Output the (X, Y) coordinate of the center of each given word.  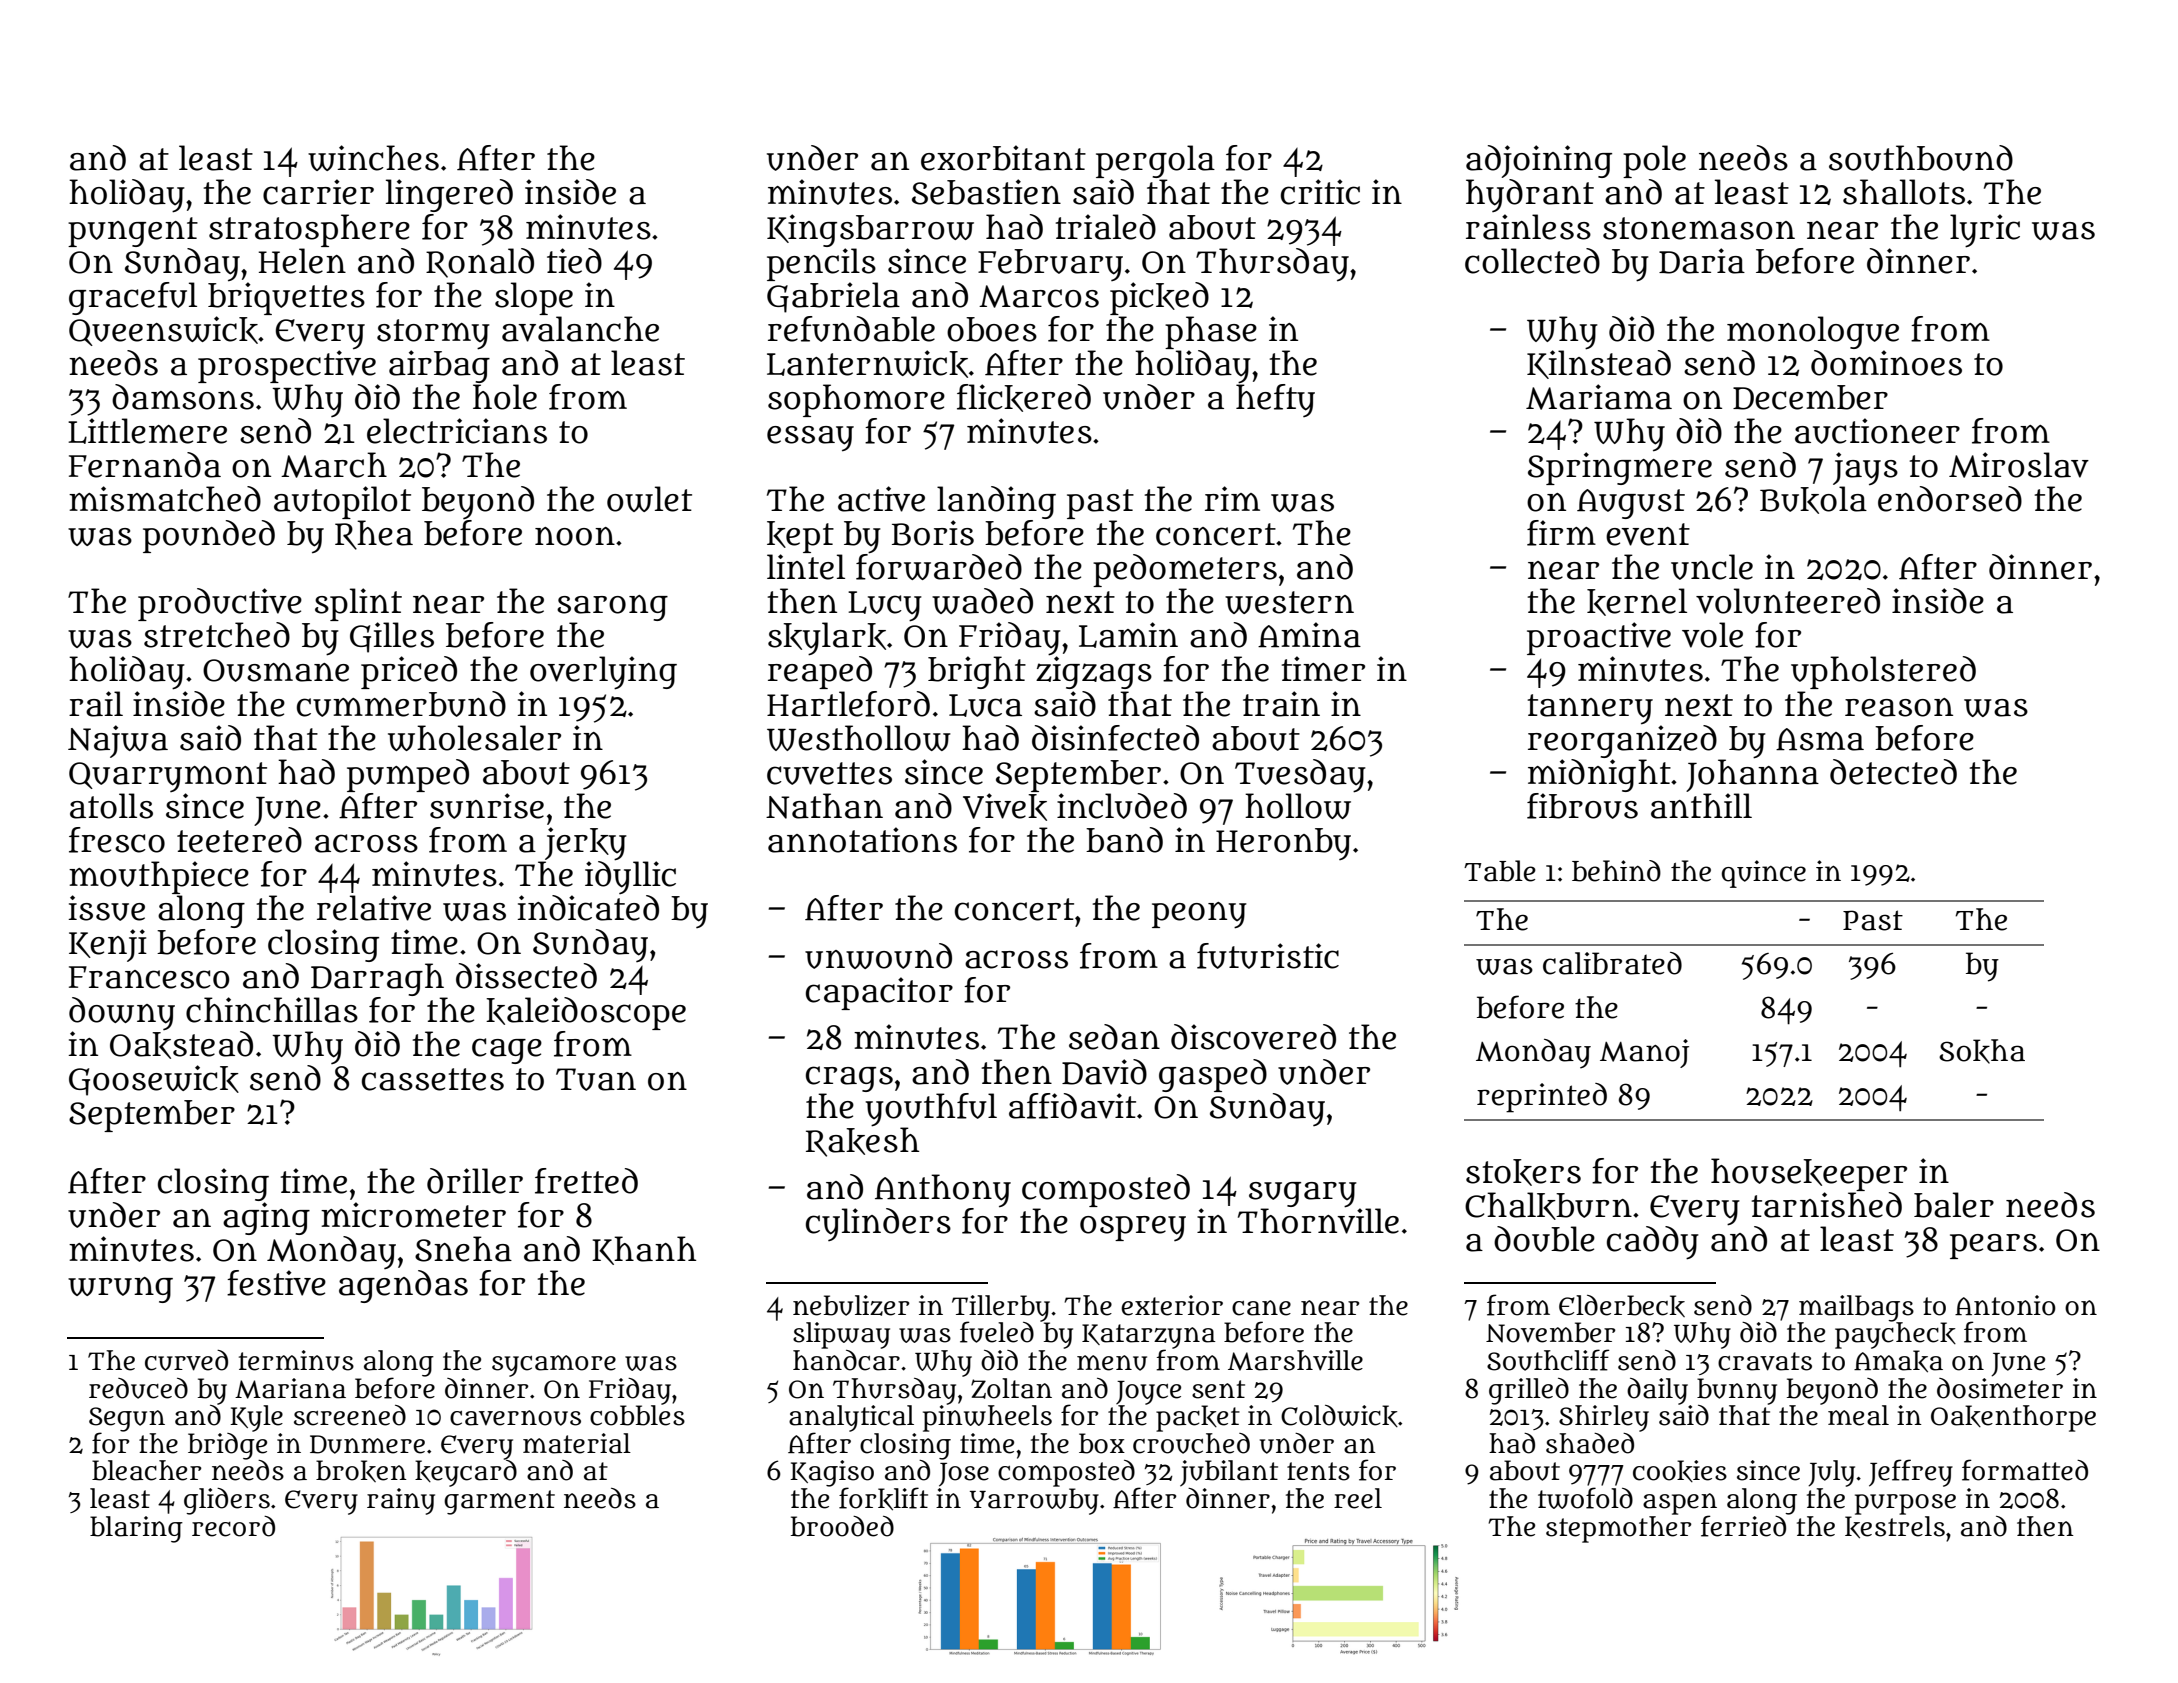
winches (373, 158)
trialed (1106, 227)
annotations (862, 840)
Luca (985, 705)
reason (1899, 707)
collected (1532, 261)
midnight (1599, 775)
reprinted (1542, 1098)
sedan (1114, 1037)
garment (499, 1502)
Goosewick (154, 1080)
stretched (217, 635)
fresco (117, 840)
